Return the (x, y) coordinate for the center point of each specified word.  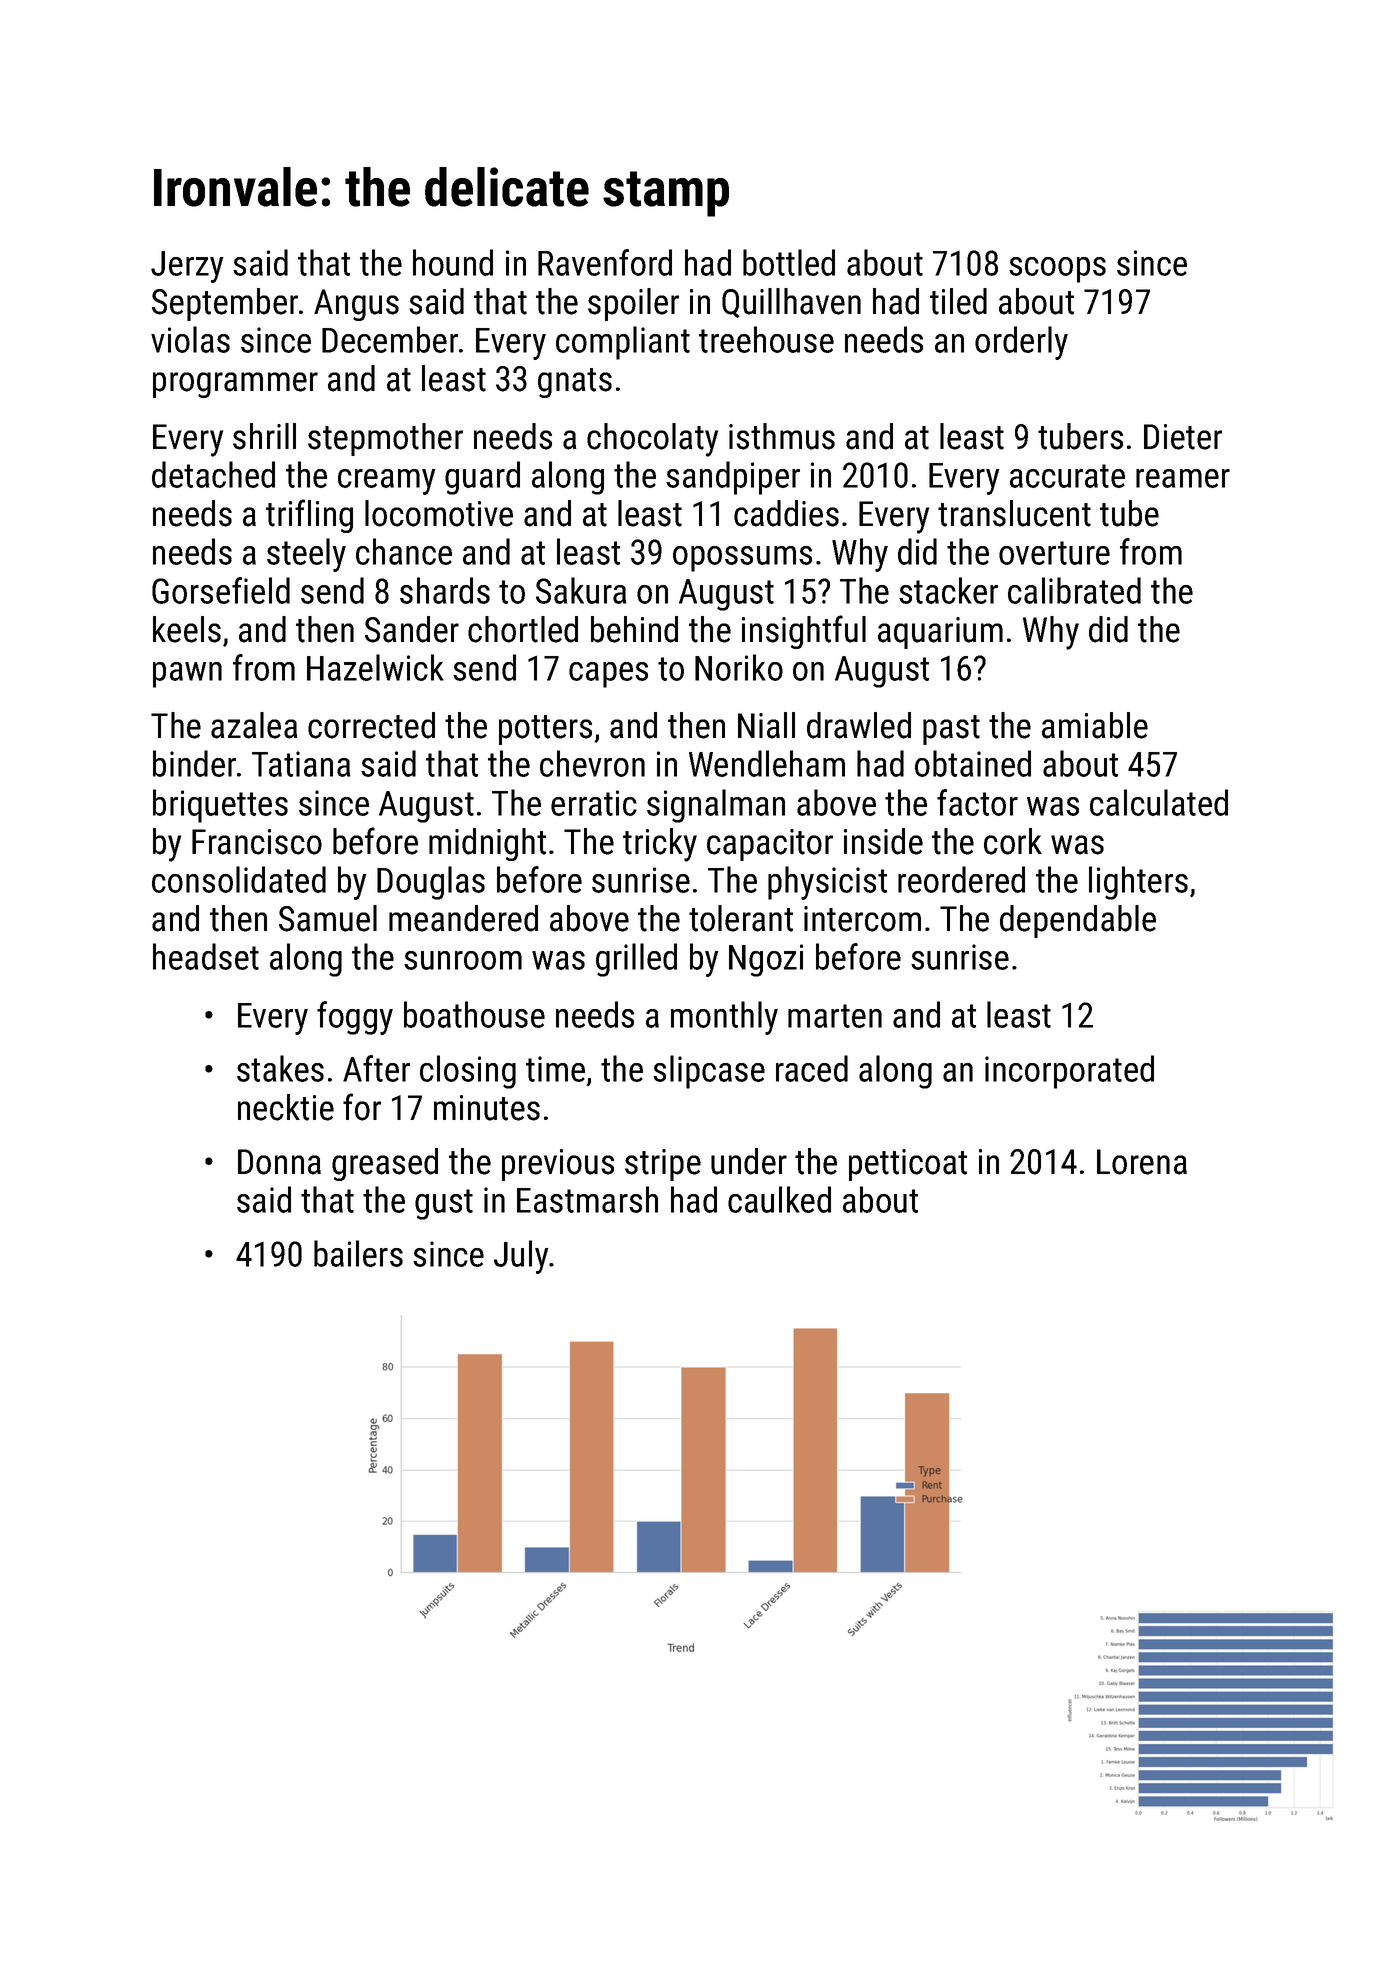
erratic (594, 803)
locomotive (439, 513)
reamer (1183, 478)
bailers (358, 1253)
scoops (1057, 270)
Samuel (328, 918)
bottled (789, 262)
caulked (779, 1199)
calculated (1159, 802)
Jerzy (187, 267)
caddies (786, 513)
